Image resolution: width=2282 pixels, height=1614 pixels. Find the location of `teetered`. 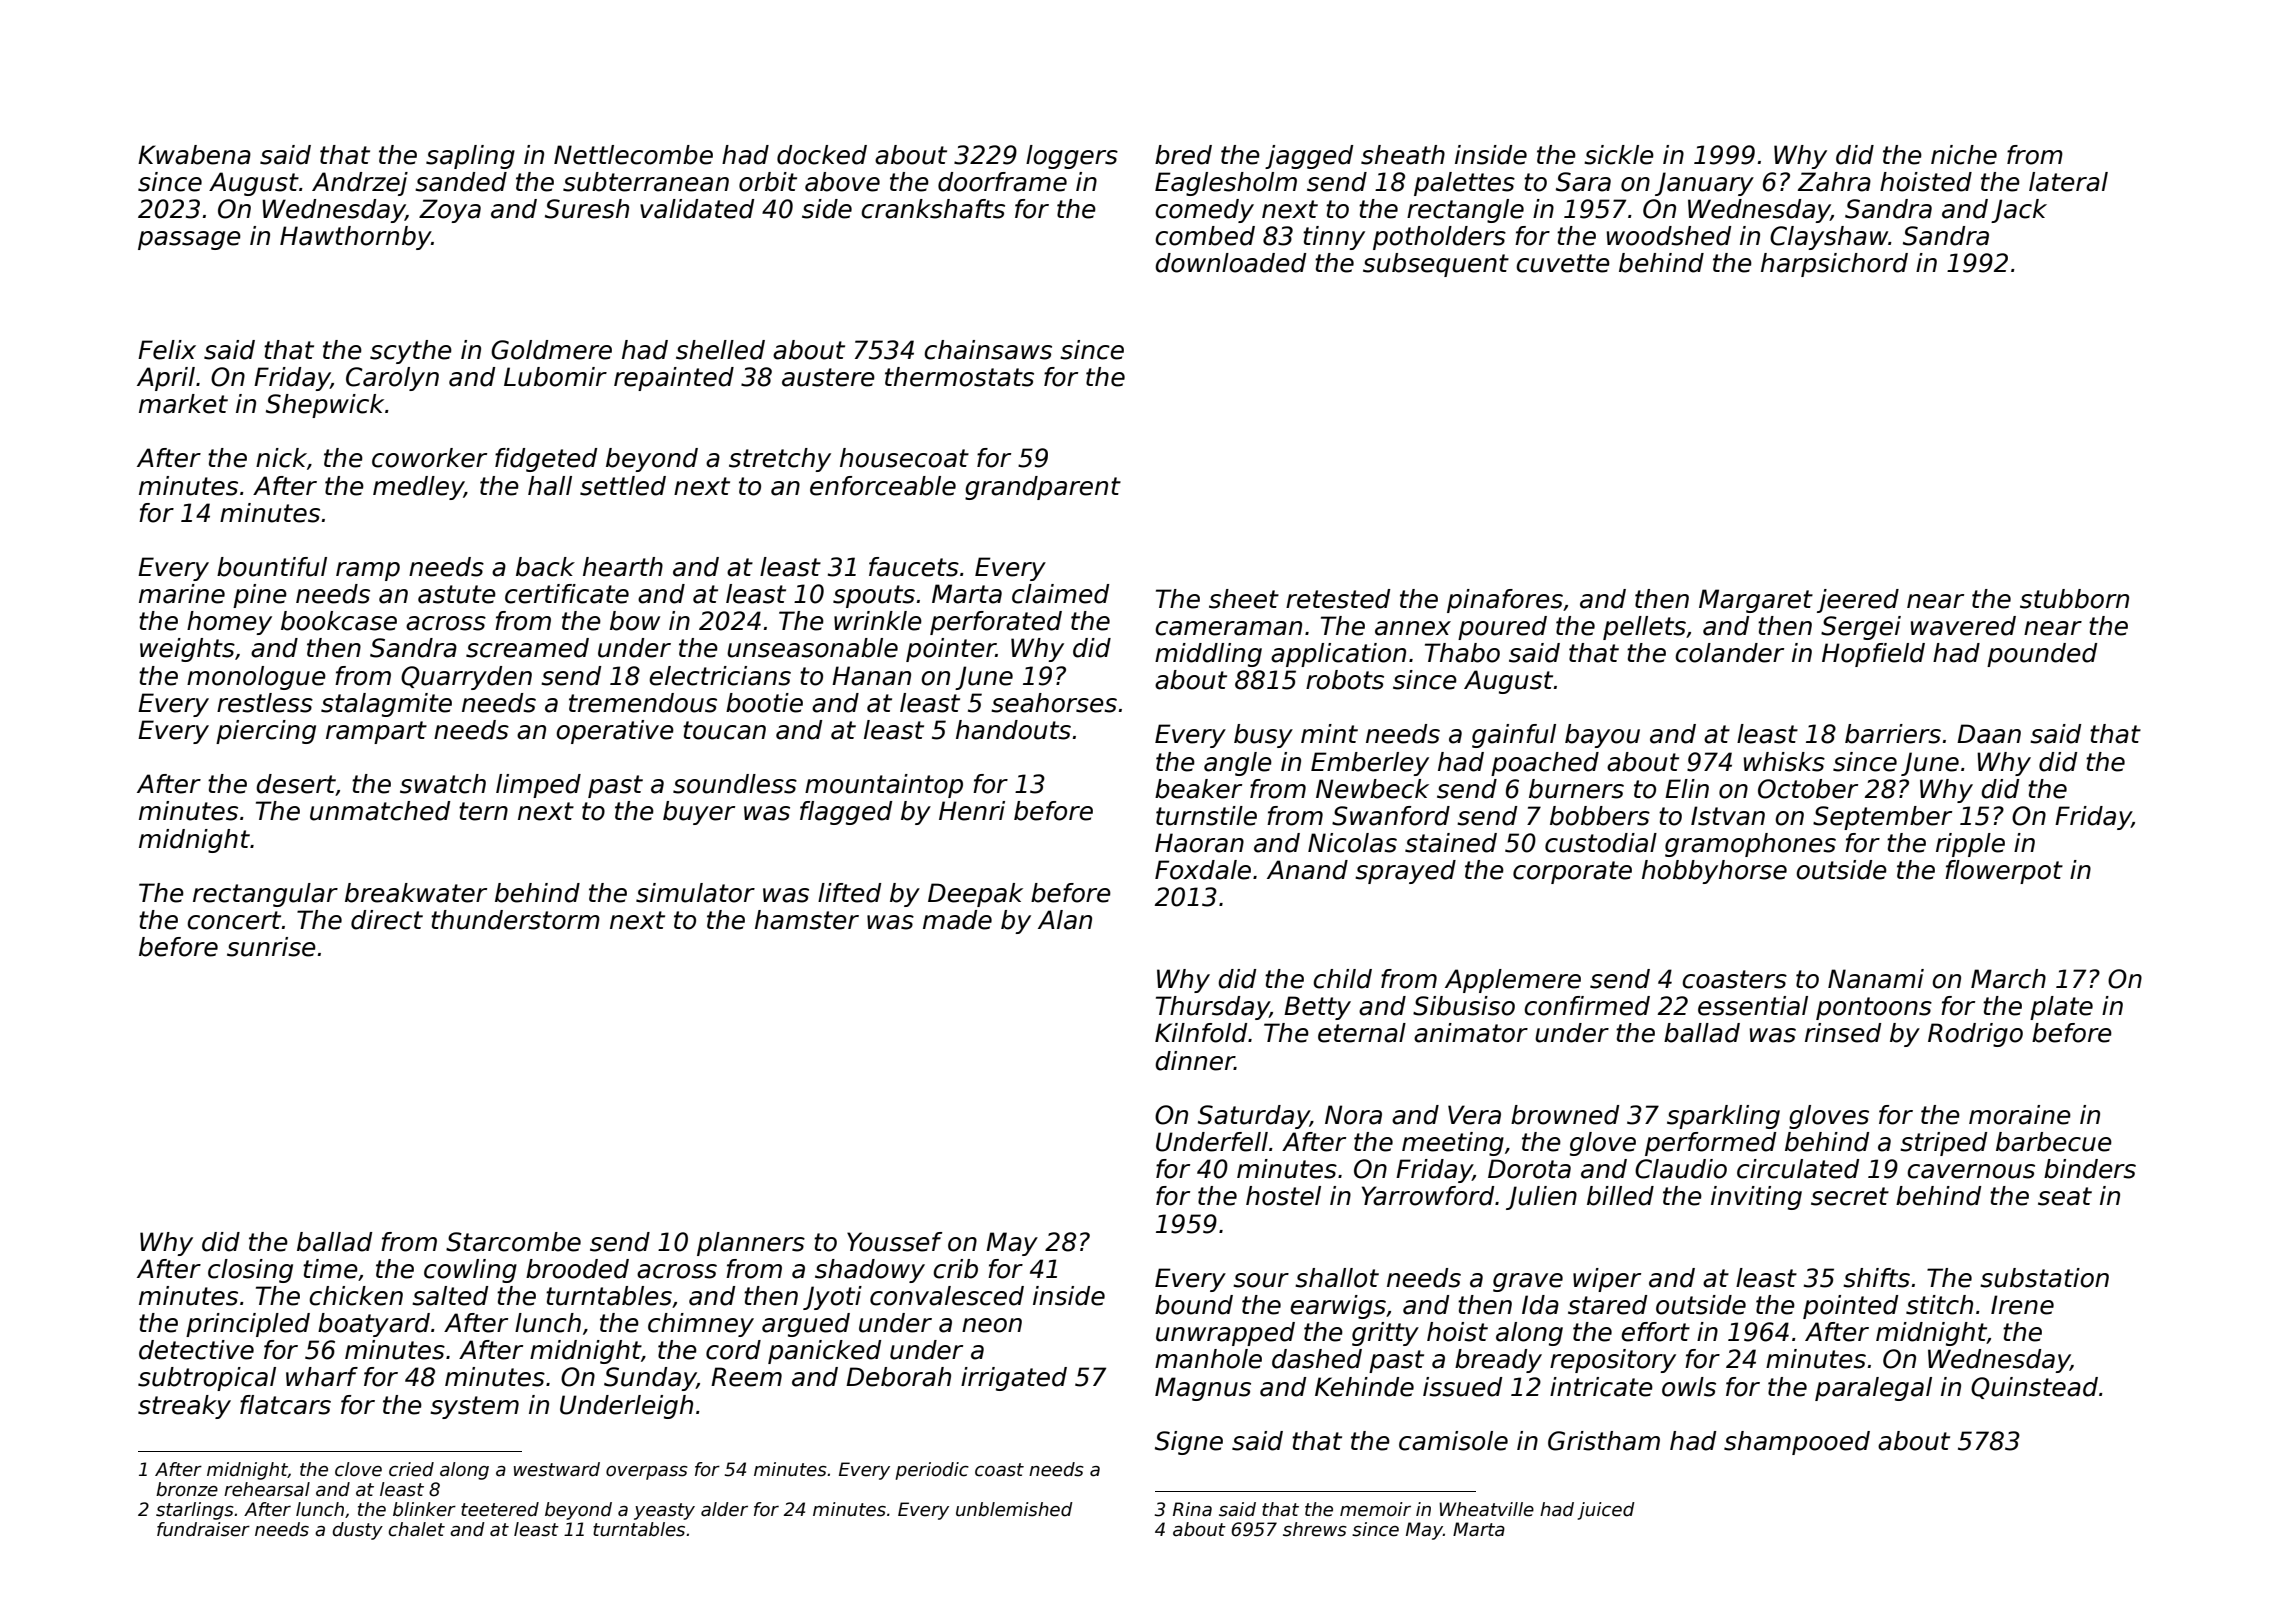

teetered is located at coordinates (500, 1509).
